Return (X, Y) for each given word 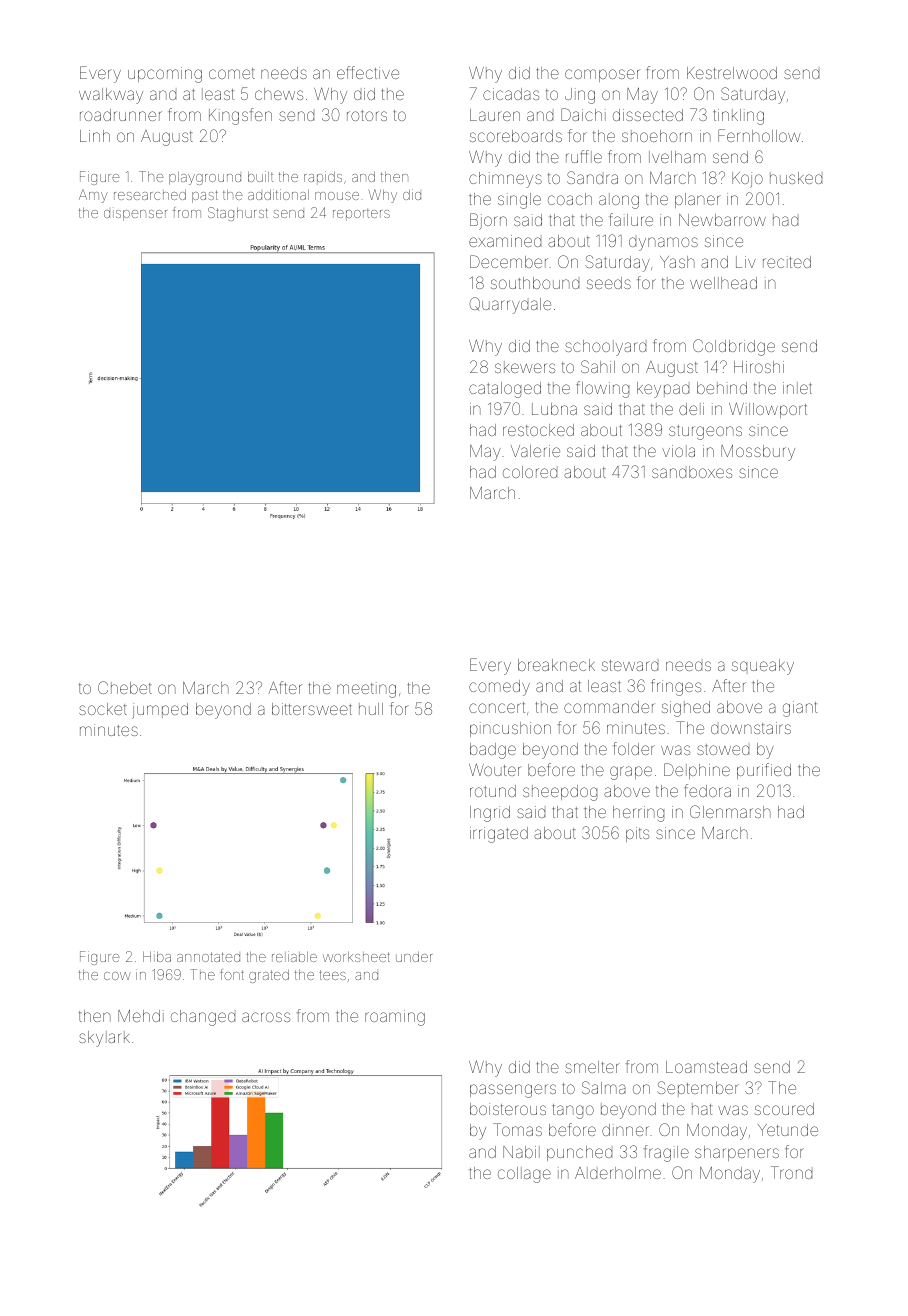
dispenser (135, 215)
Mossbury (758, 453)
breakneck (556, 665)
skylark (104, 1039)
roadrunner (121, 115)
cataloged (505, 390)
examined (505, 241)
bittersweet (312, 709)
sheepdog (560, 793)
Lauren (495, 115)
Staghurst (238, 214)
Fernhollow (759, 135)
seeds (609, 283)
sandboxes (692, 472)
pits (637, 834)
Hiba (157, 957)
